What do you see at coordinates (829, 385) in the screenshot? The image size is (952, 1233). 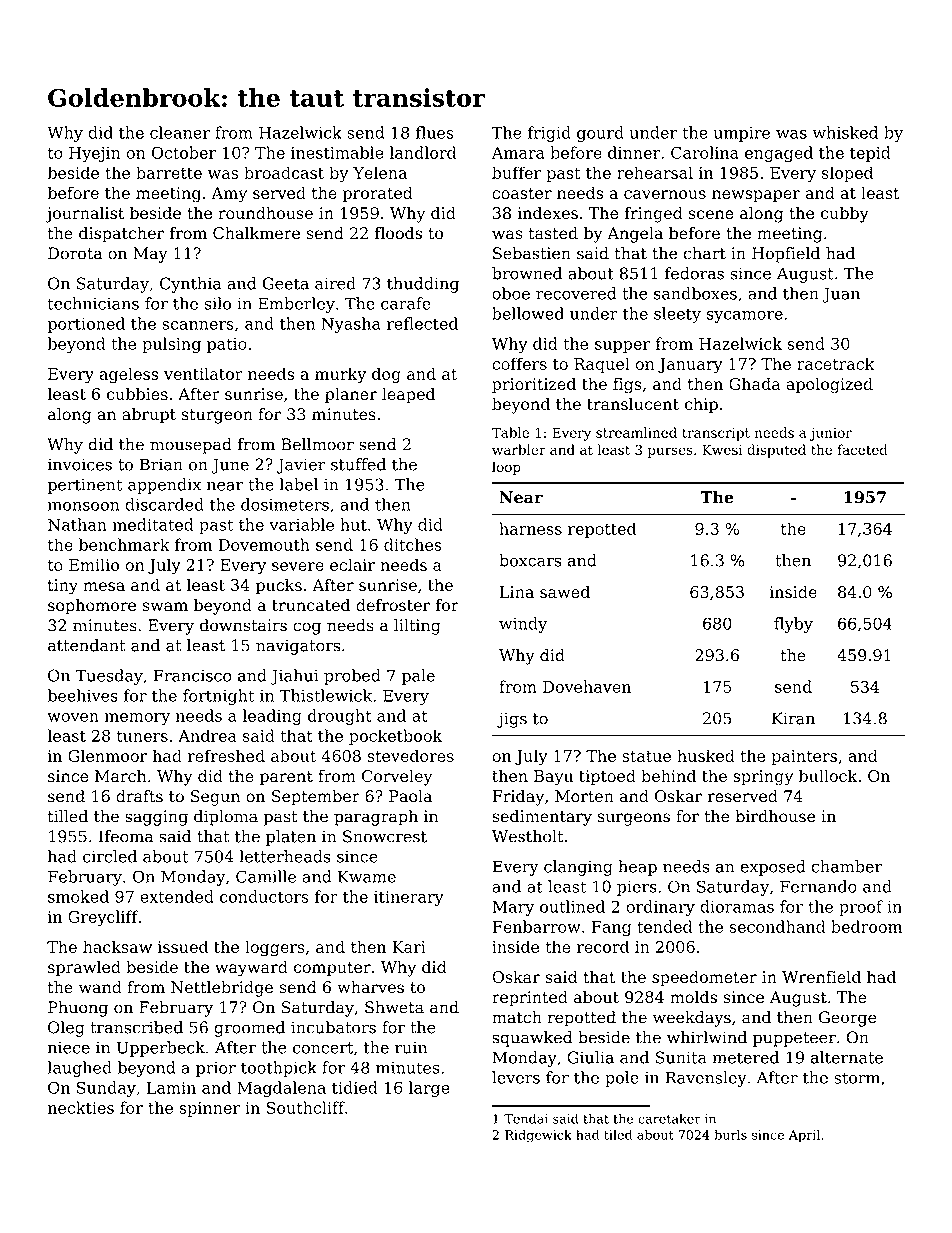 I see `apologized` at bounding box center [829, 385].
